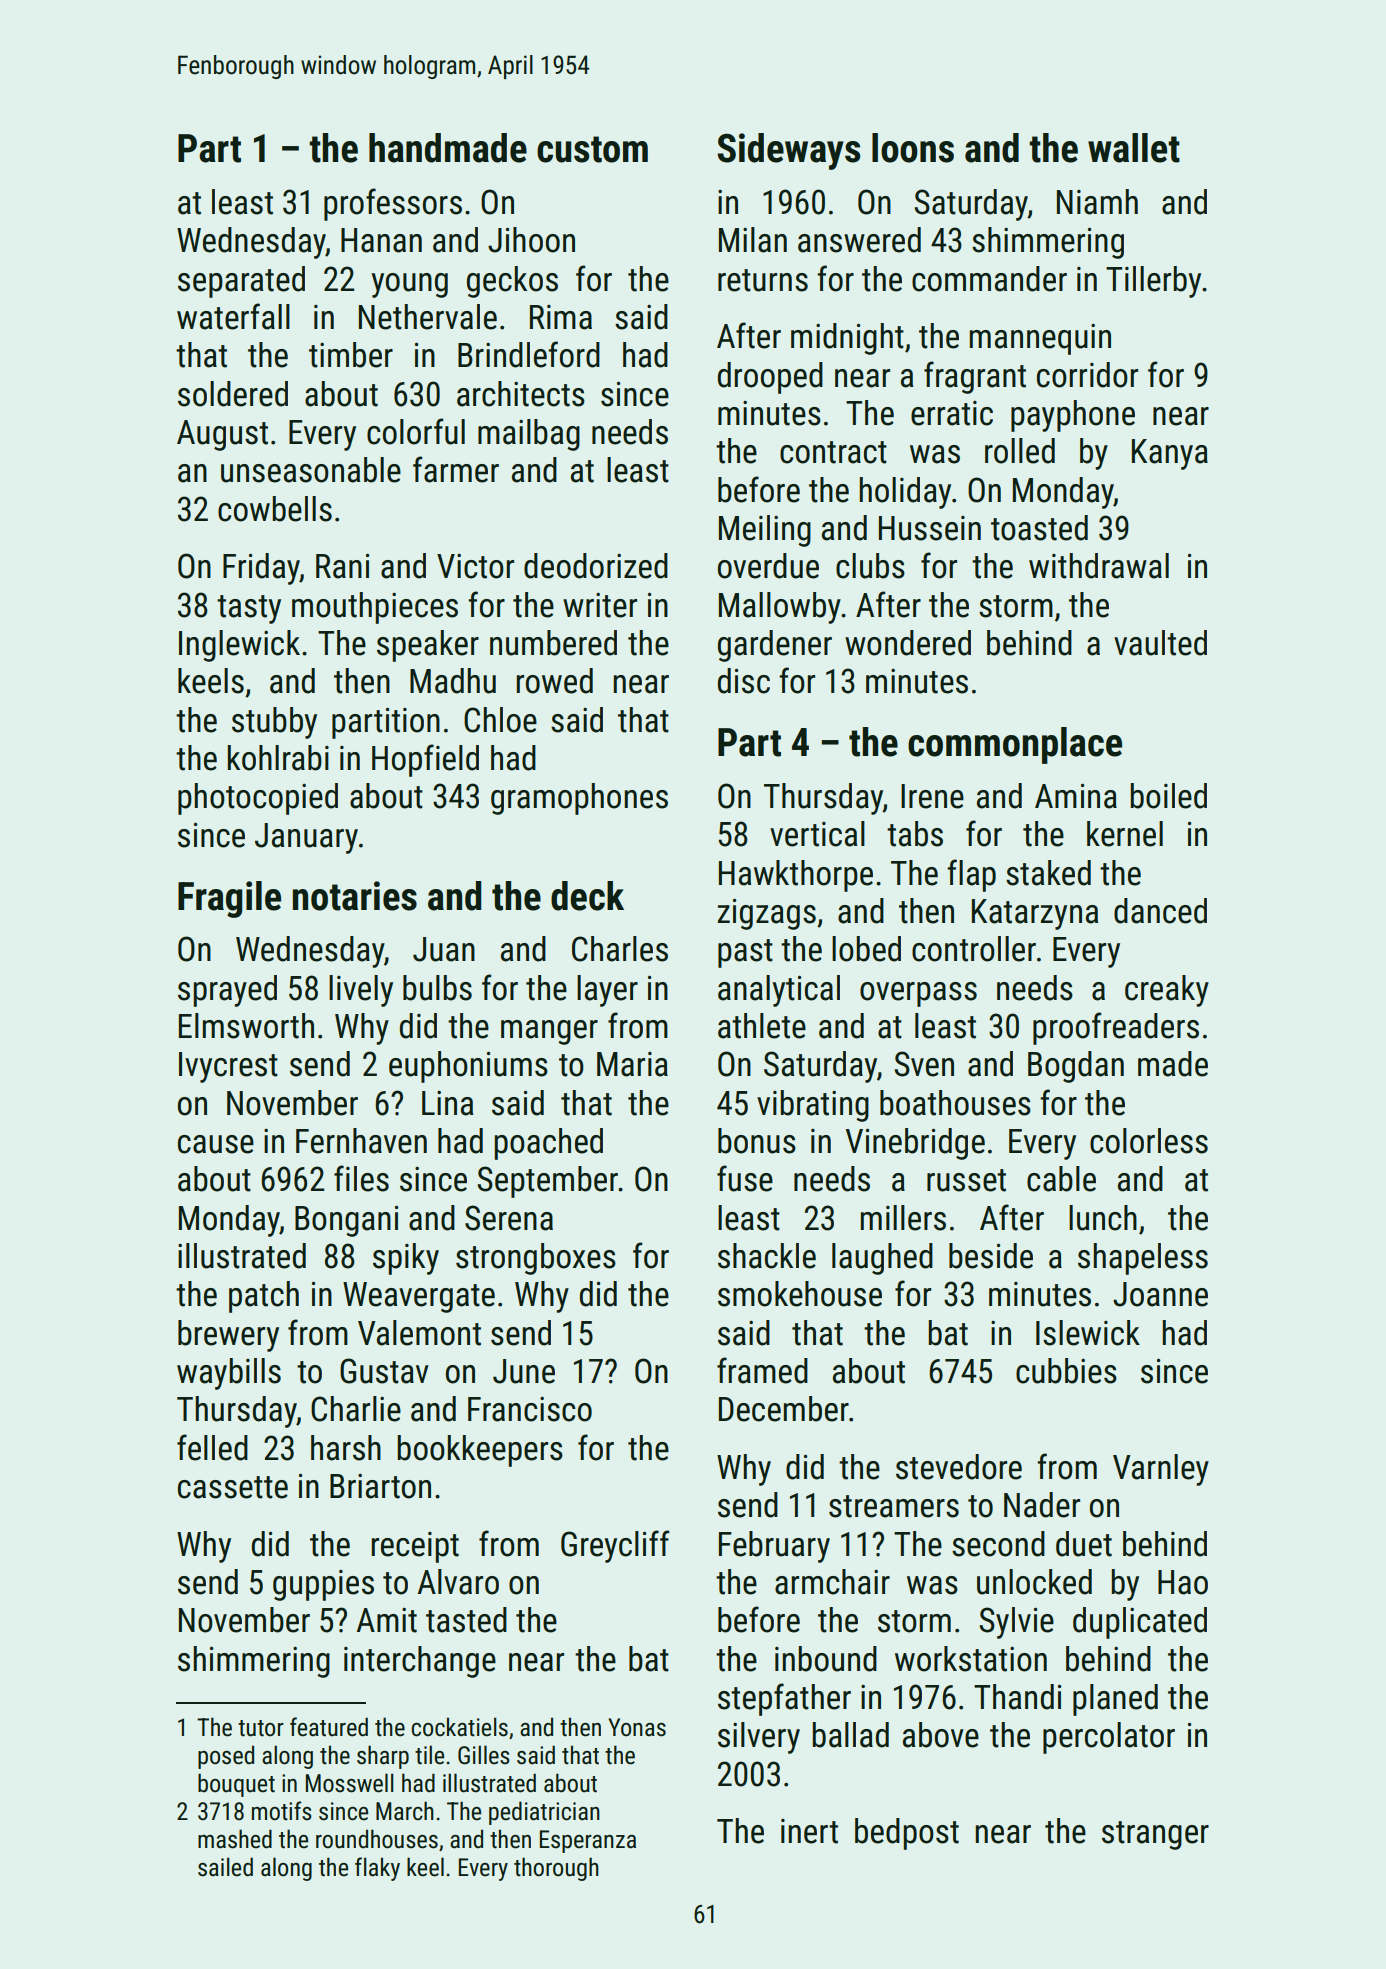 The height and width of the screenshot is (1969, 1386). Describe the element at coordinates (913, 148) in the screenshot. I see `loons` at that location.
